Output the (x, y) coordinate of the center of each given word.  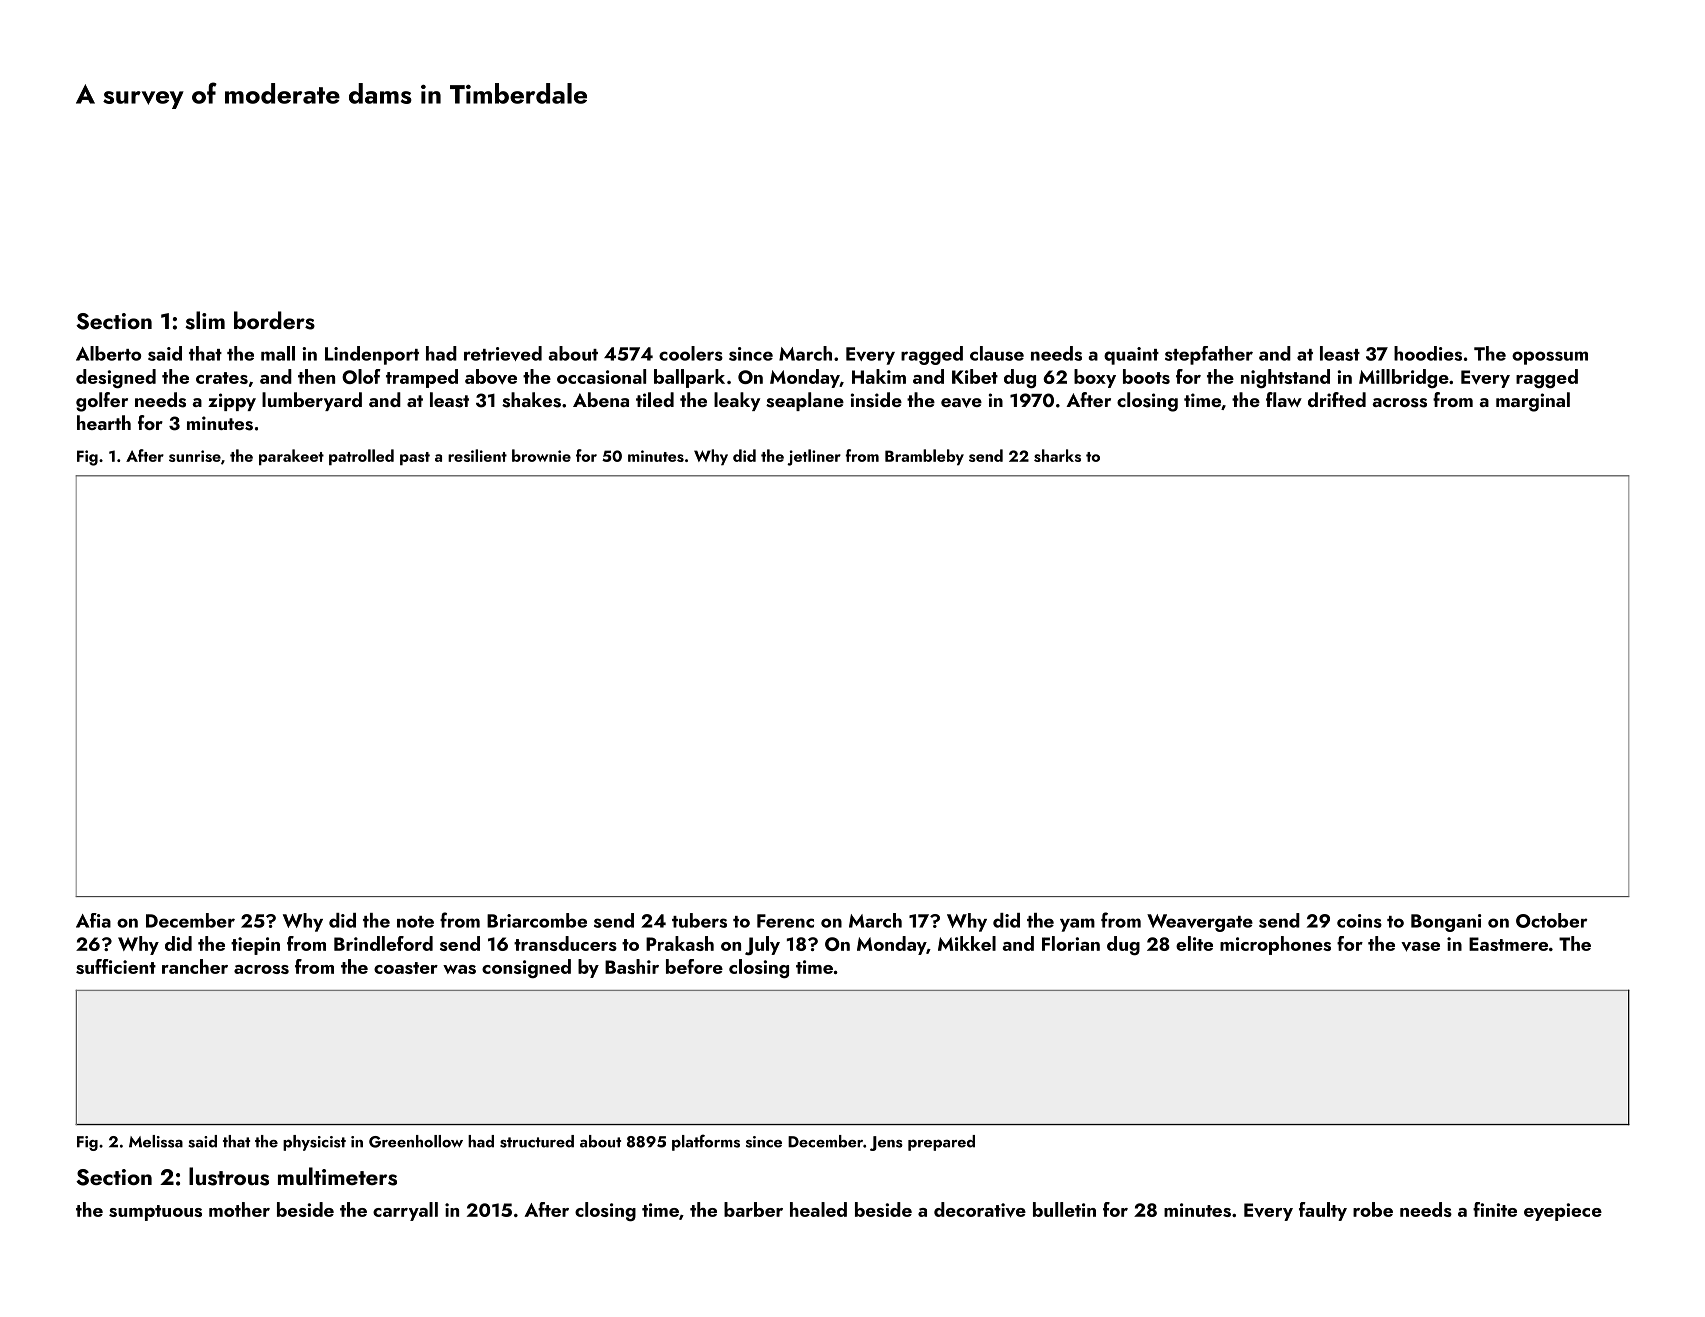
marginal (1533, 402)
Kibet (975, 376)
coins (1359, 921)
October (1551, 920)
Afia (93, 920)
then (316, 376)
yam (1077, 925)
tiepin (255, 946)
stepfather (1209, 355)
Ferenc (785, 921)
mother (239, 1209)
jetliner (814, 457)
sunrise (195, 456)
